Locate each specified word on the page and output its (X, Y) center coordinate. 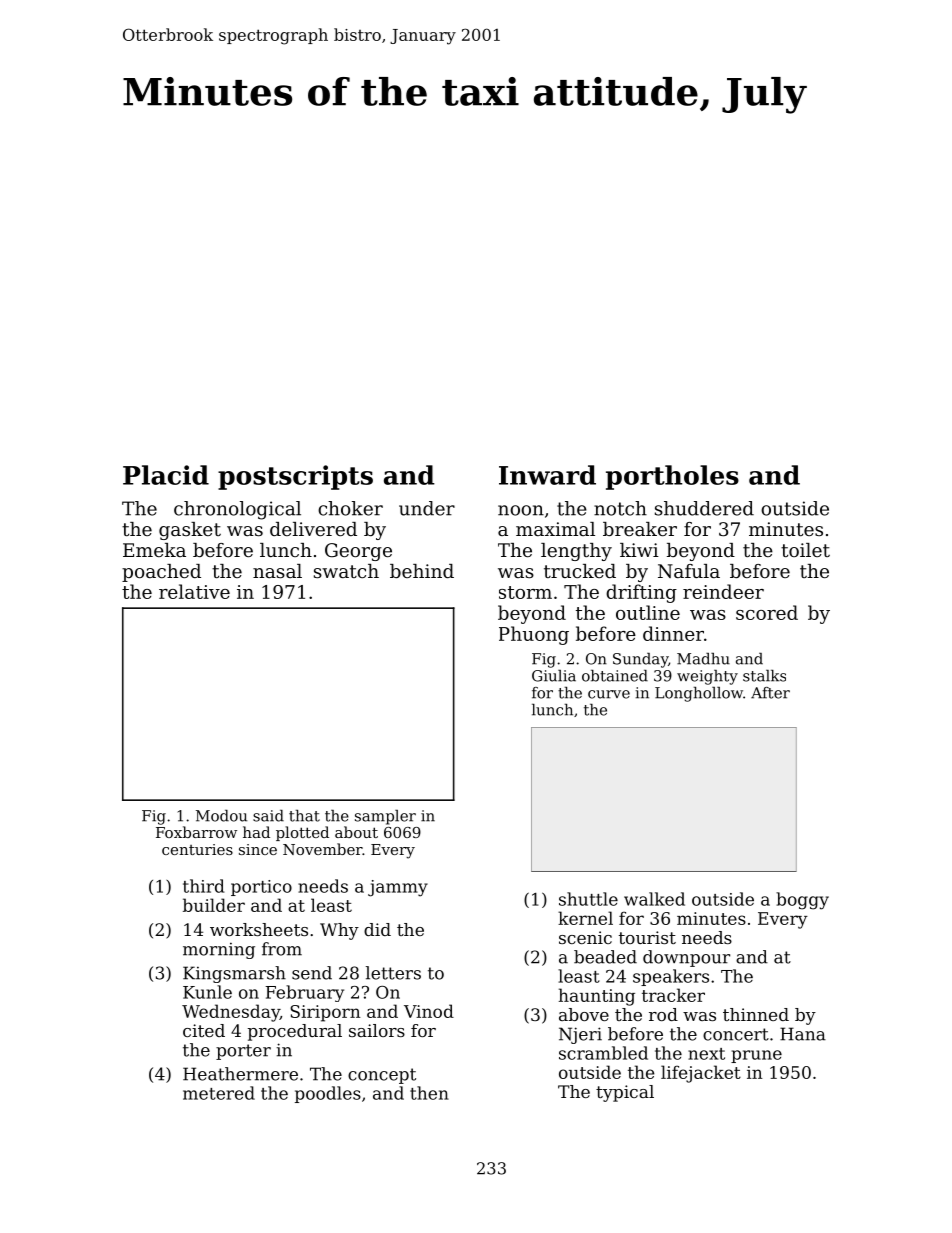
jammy (398, 888)
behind (422, 571)
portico (261, 888)
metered (219, 1093)
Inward (547, 475)
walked (654, 899)
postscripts (295, 477)
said (268, 816)
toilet (805, 550)
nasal (277, 571)
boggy (802, 901)
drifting (641, 593)
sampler (385, 817)
